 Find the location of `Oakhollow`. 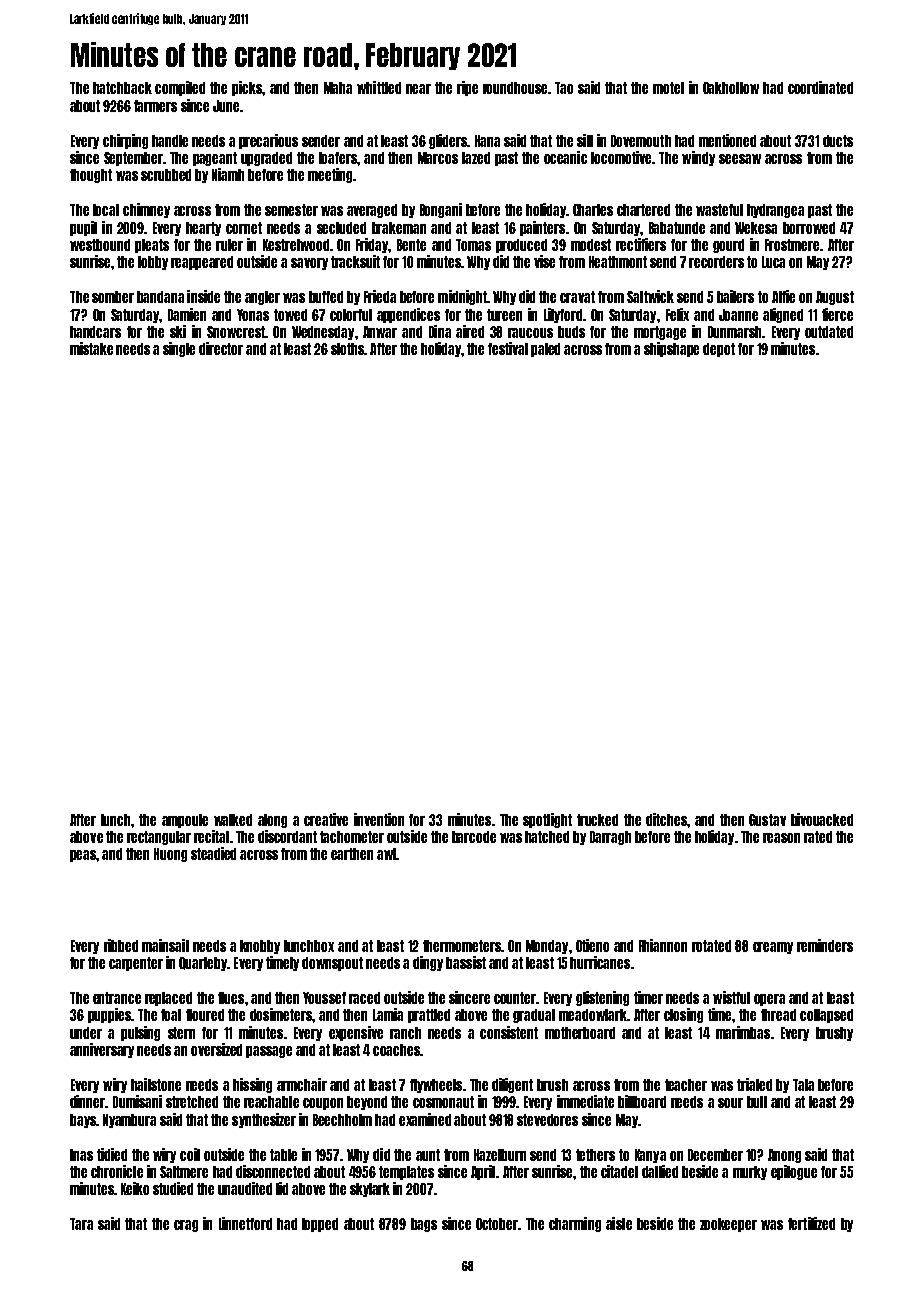

Oakhollow is located at coordinates (731, 88).
